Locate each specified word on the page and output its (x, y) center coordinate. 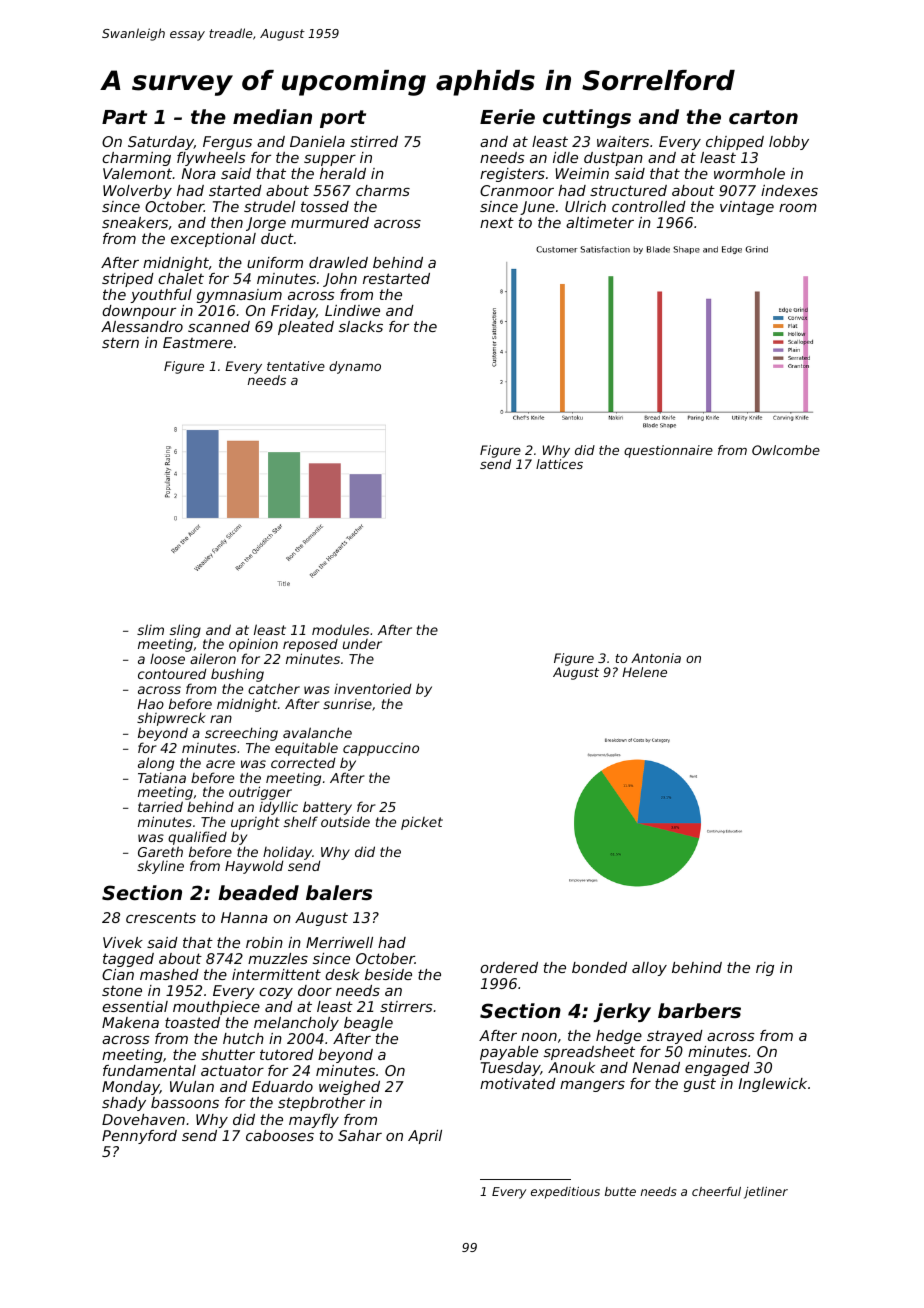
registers (512, 175)
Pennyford (139, 1137)
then (227, 222)
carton (763, 117)
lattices (559, 464)
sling (185, 631)
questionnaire (668, 451)
